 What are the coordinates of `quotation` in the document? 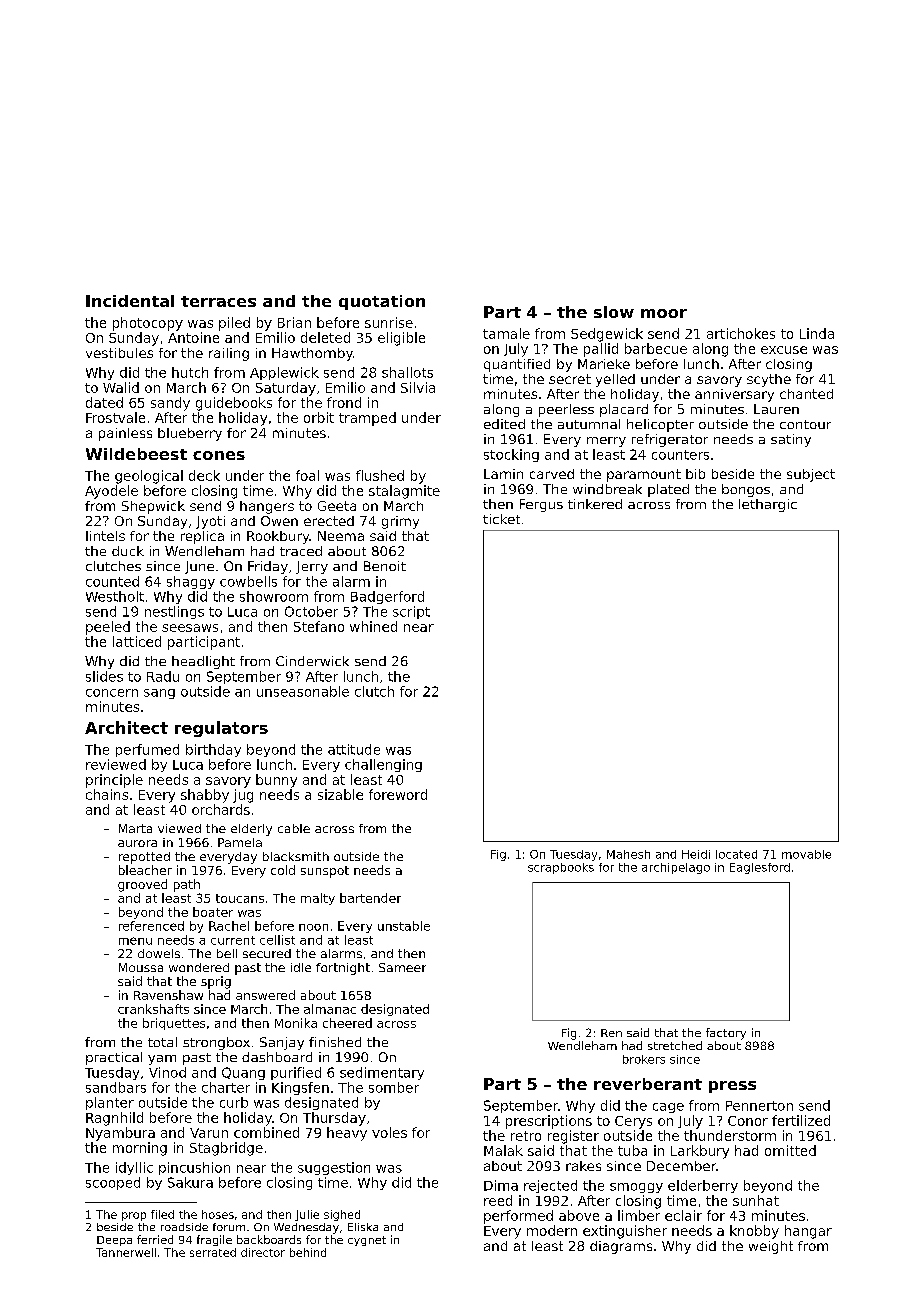 It's located at (382, 302).
